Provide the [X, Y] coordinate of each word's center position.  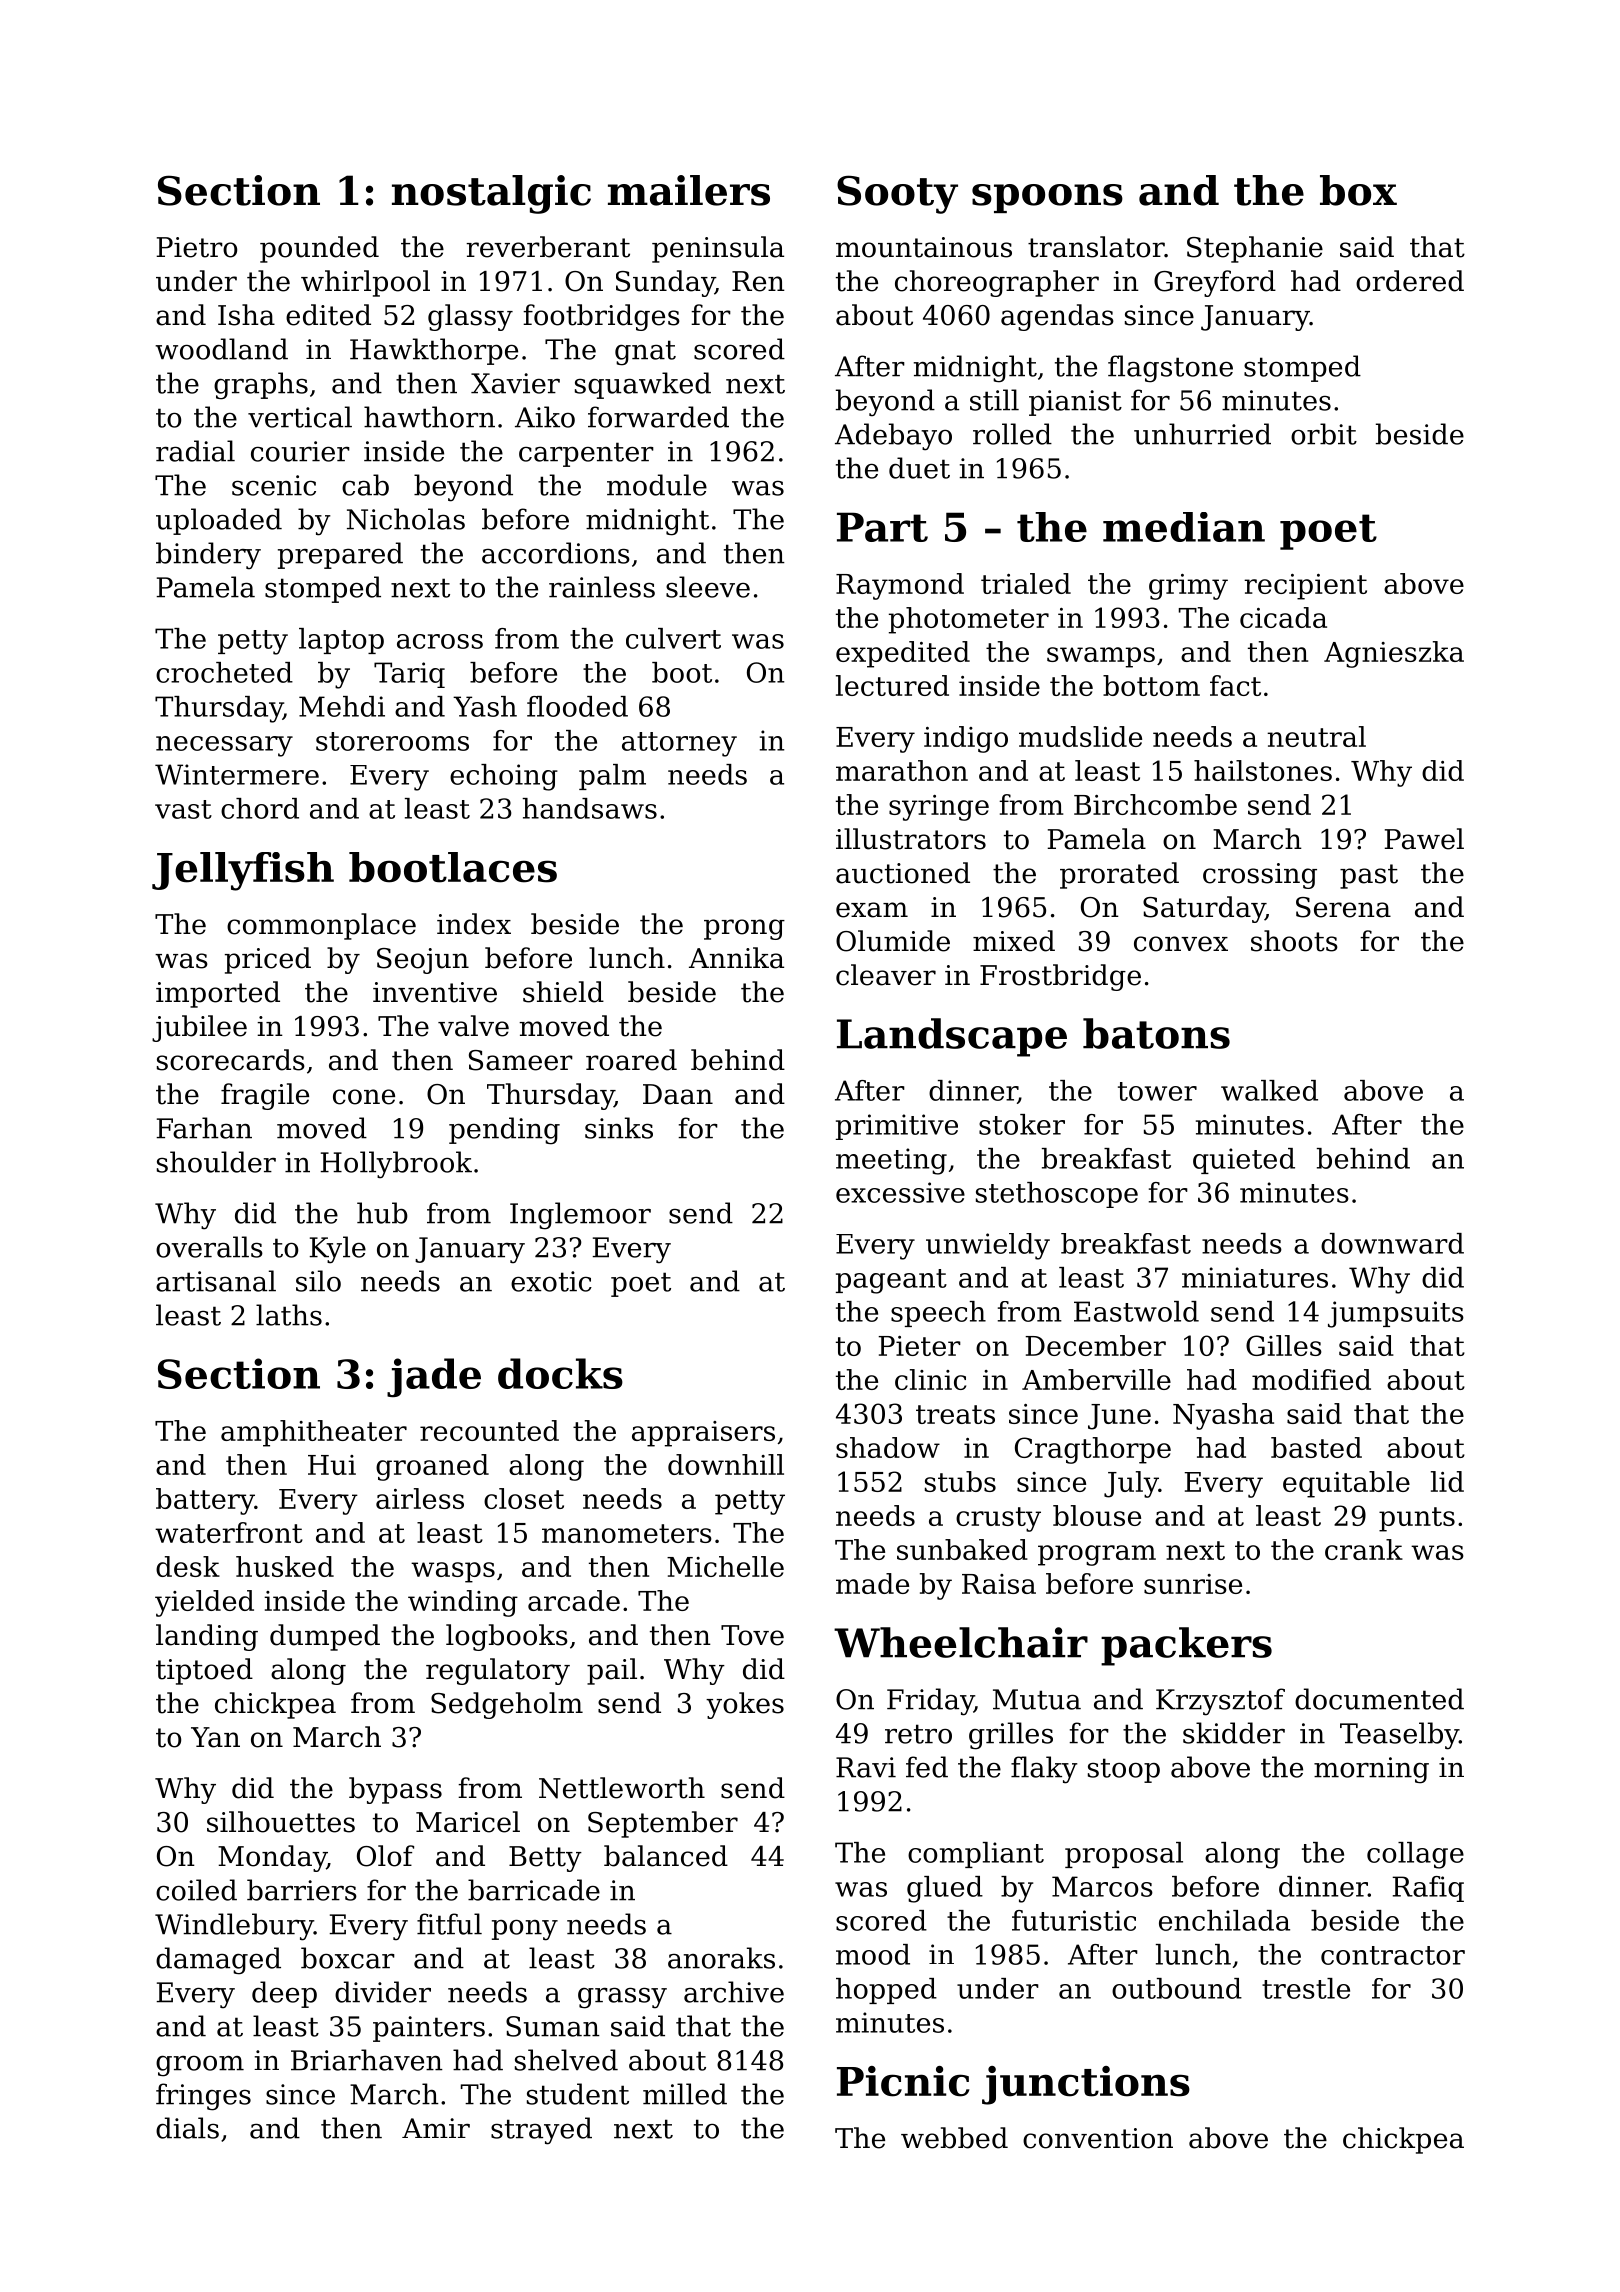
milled [685, 2094]
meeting [891, 1161]
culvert [673, 638]
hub [382, 1213]
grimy [1188, 587]
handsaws [589, 808]
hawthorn [429, 417]
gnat [645, 353]
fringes [203, 2097]
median [1184, 527]
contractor [1393, 1955]
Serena [1343, 907]
